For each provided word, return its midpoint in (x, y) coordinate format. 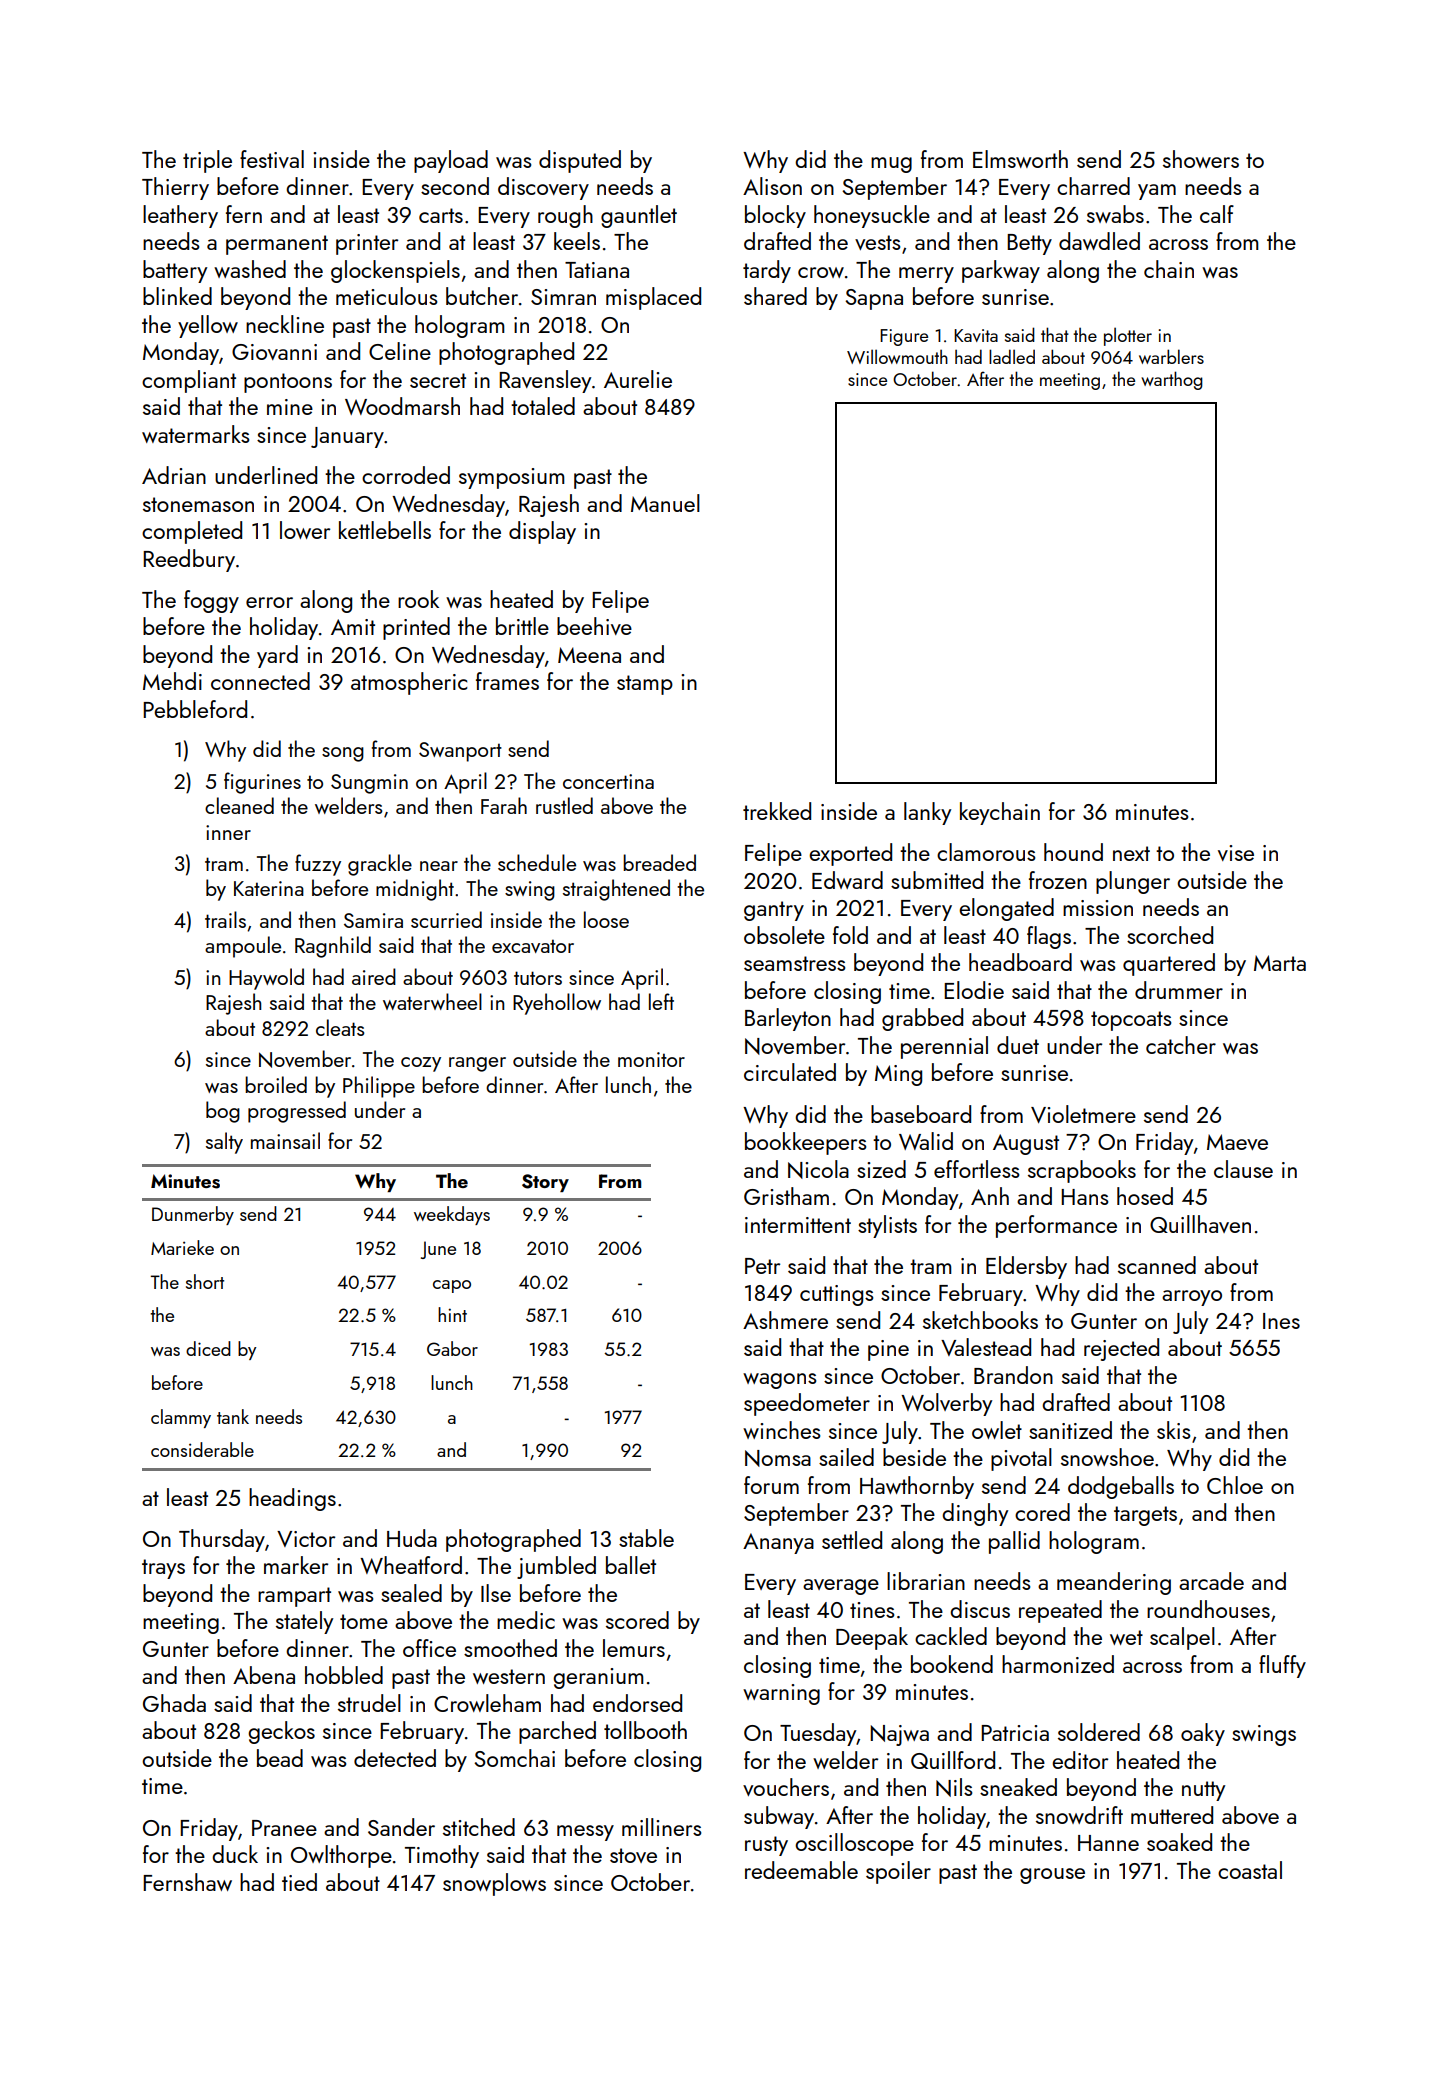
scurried (446, 919)
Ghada (174, 1703)
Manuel (665, 503)
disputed (580, 161)
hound (1073, 852)
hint (452, 1314)
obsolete (784, 935)
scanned (1157, 1265)
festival (272, 159)
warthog (1172, 380)
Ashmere (785, 1320)
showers (1201, 159)
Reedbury (189, 560)
